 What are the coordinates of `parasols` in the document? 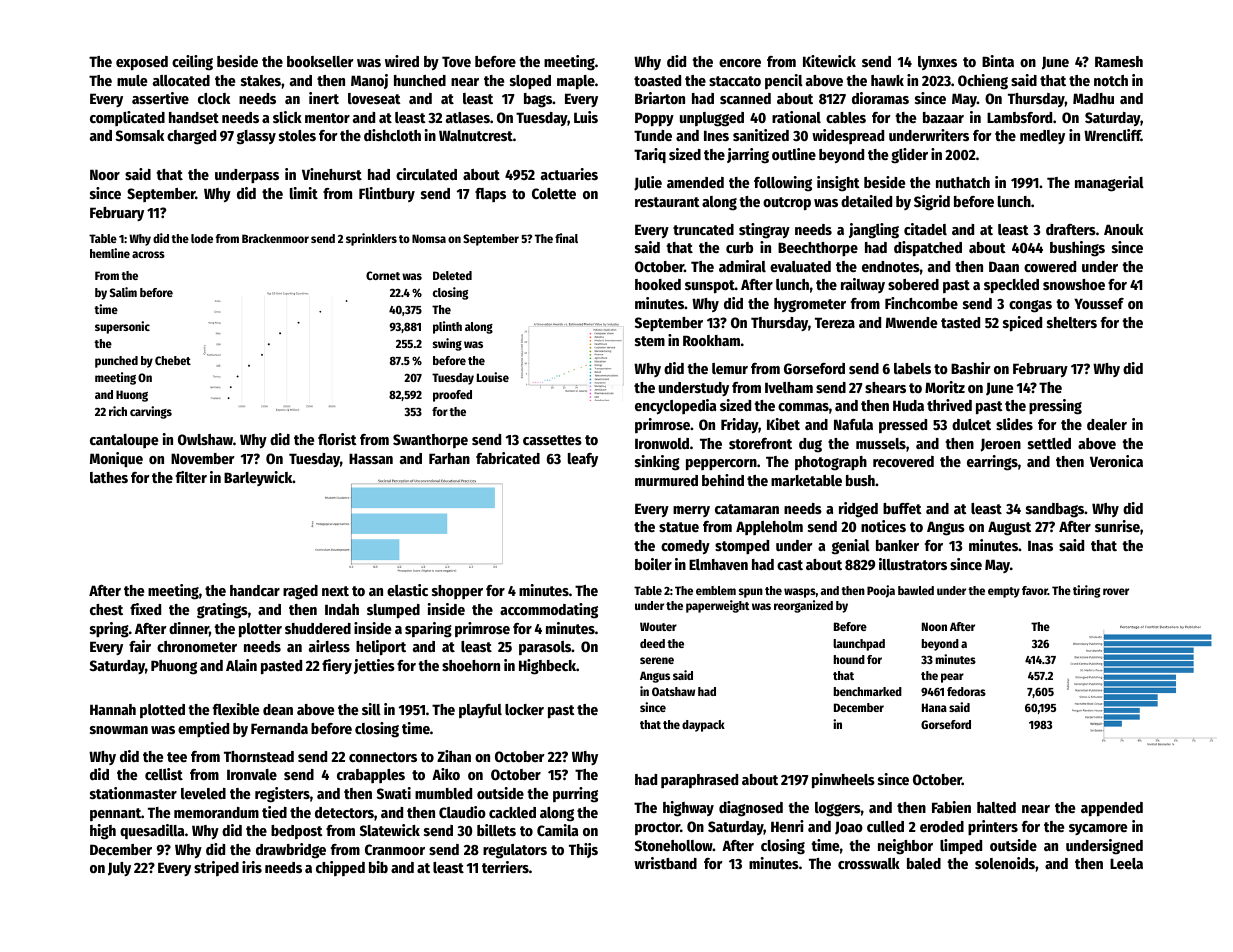 It's located at (545, 648).
